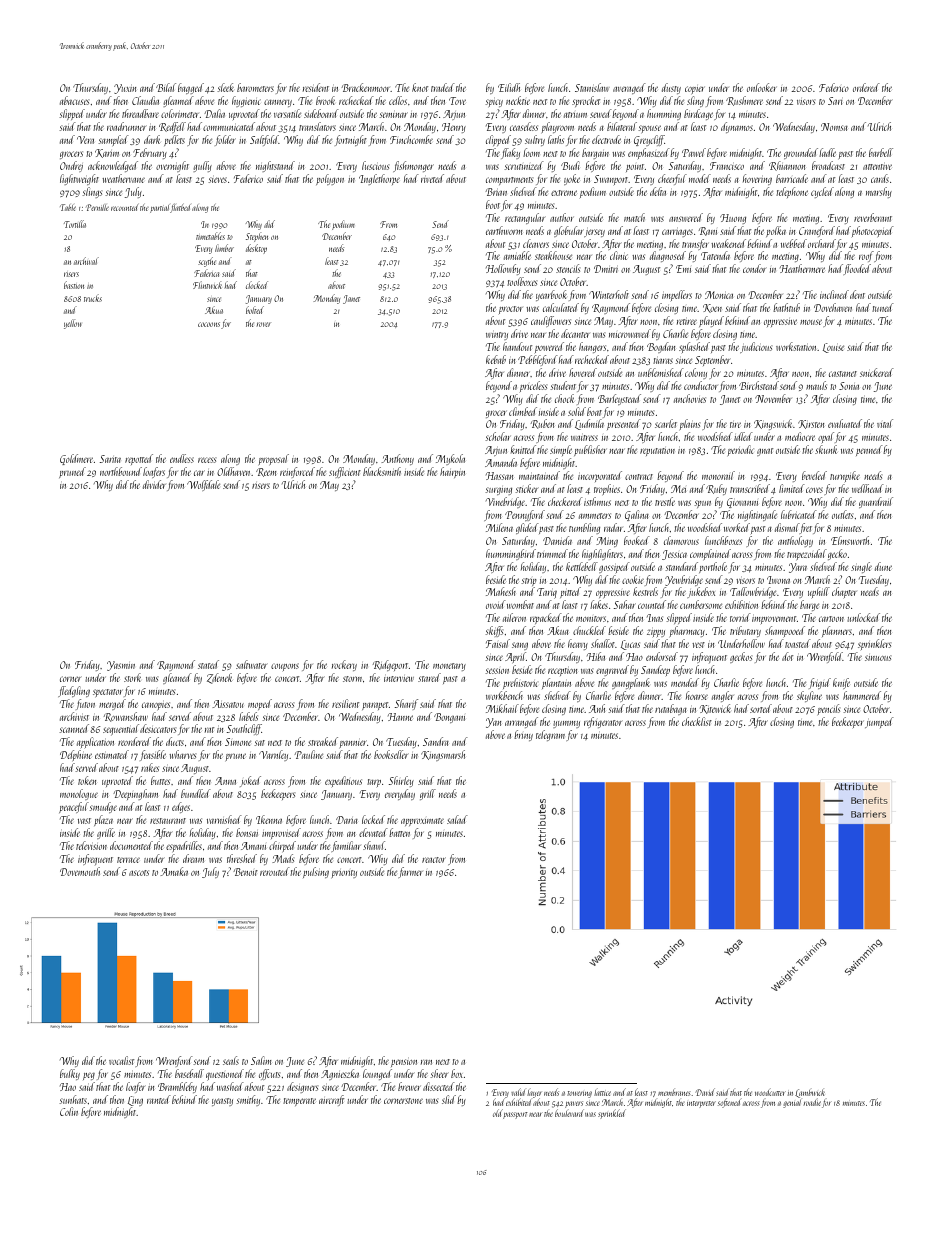 The height and width of the screenshot is (1233, 952). What do you see at coordinates (80, 871) in the screenshot?
I see `Dovemouth` at bounding box center [80, 871].
